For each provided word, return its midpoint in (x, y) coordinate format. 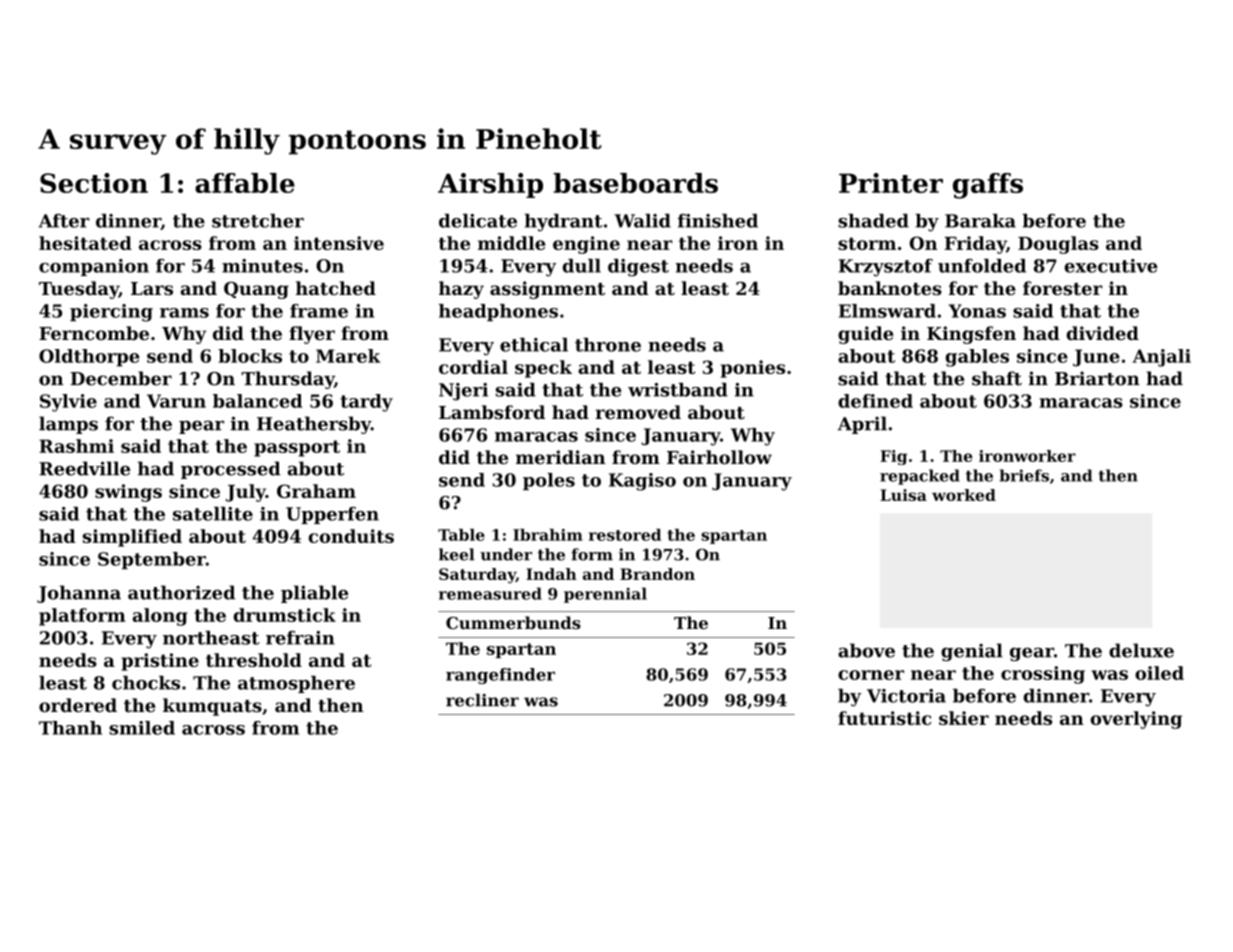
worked (964, 495)
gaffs (988, 186)
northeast (211, 638)
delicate (478, 221)
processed (231, 470)
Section (94, 183)
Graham (316, 491)
